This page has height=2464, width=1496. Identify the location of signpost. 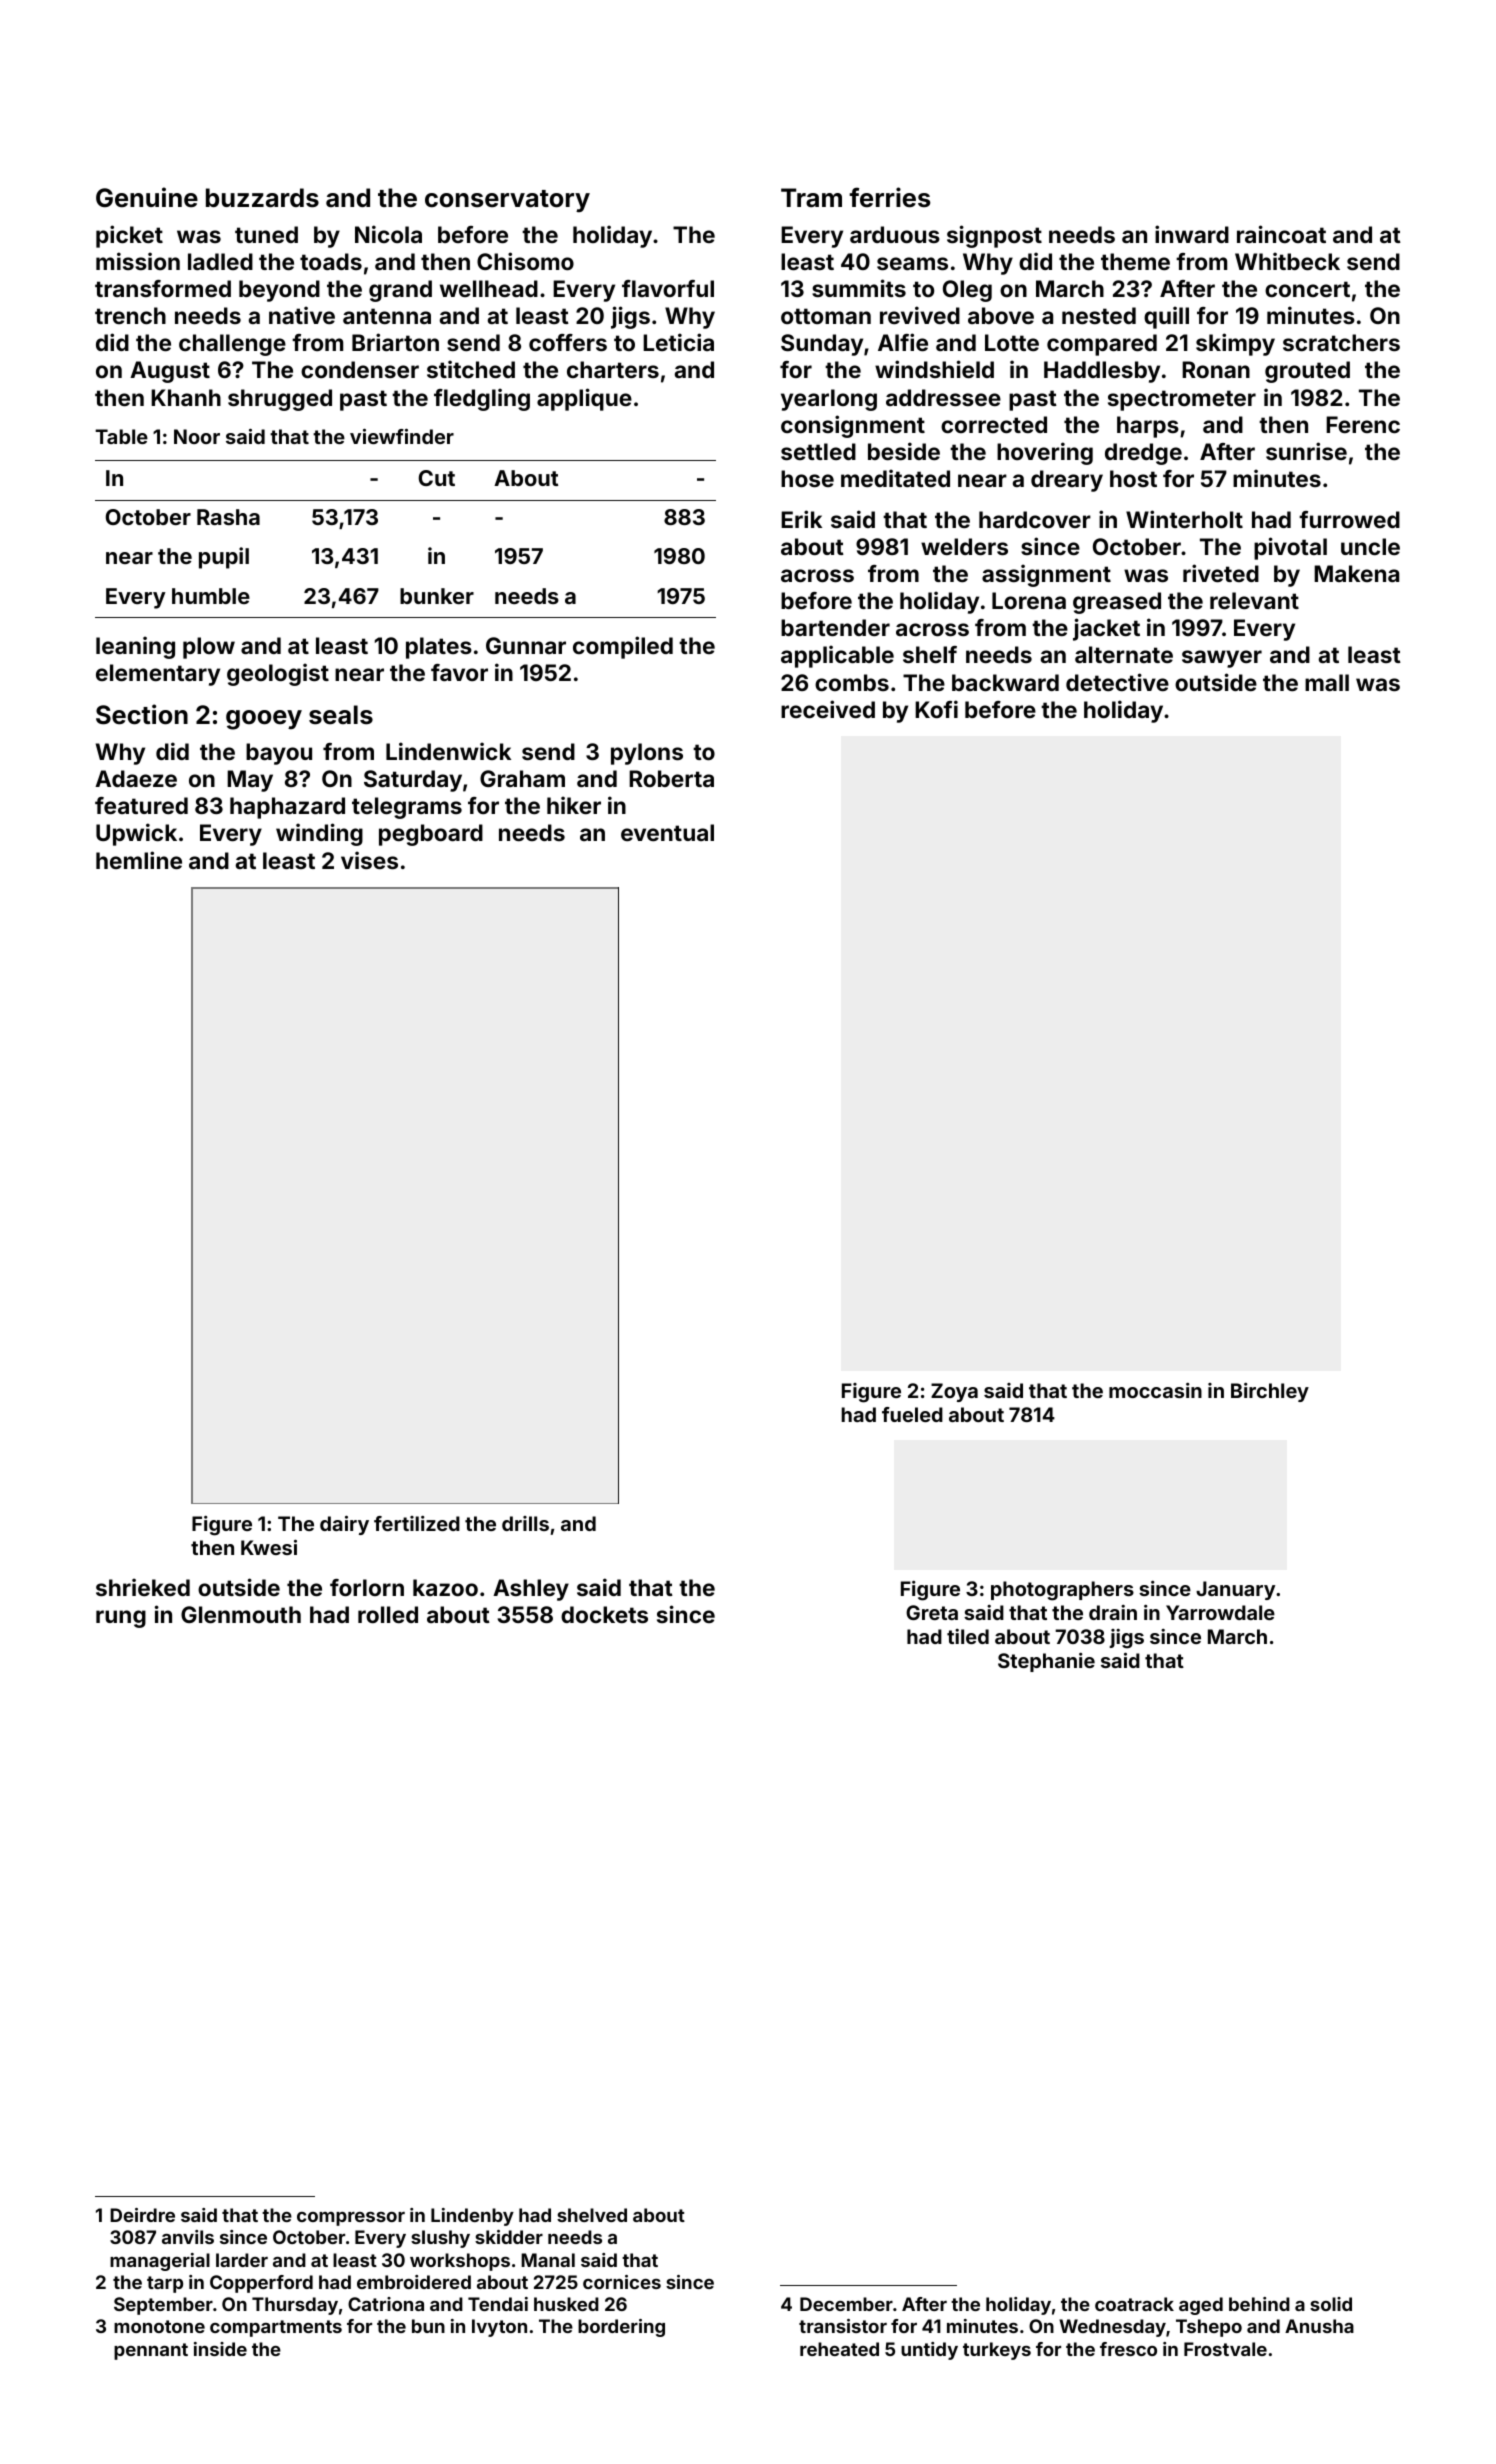
(994, 236).
